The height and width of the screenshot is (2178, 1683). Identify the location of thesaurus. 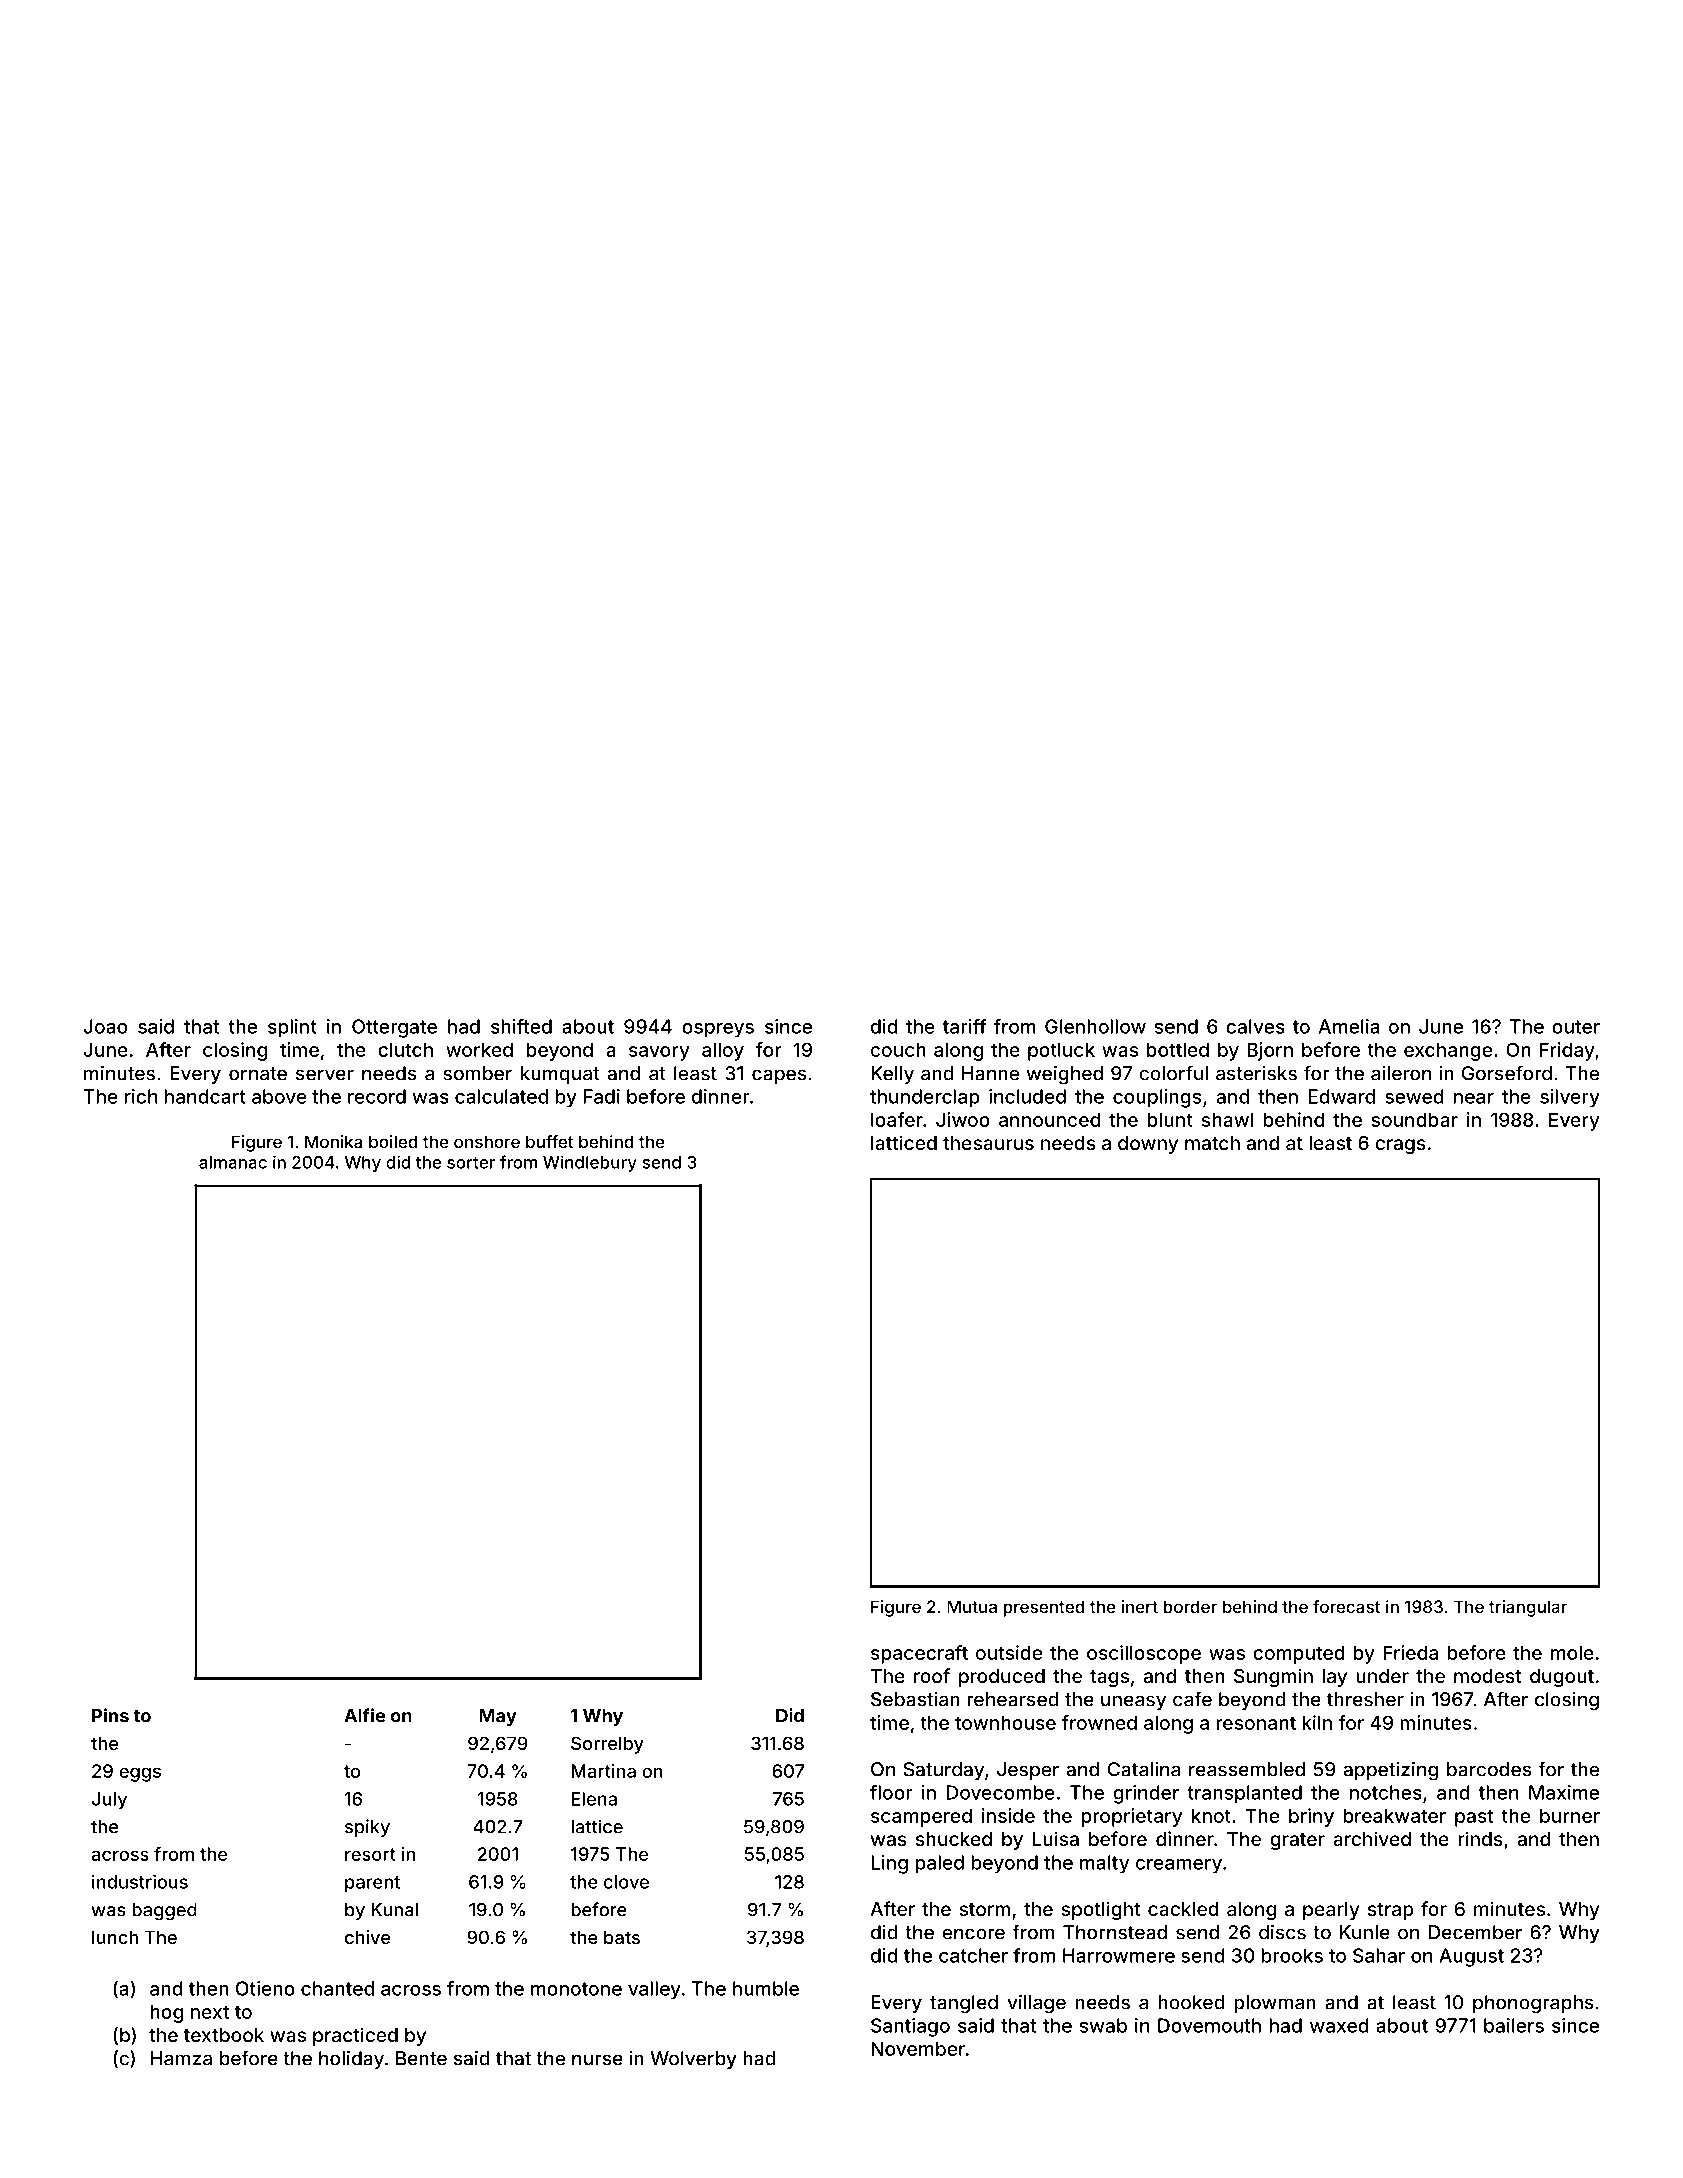
(988, 1143).
